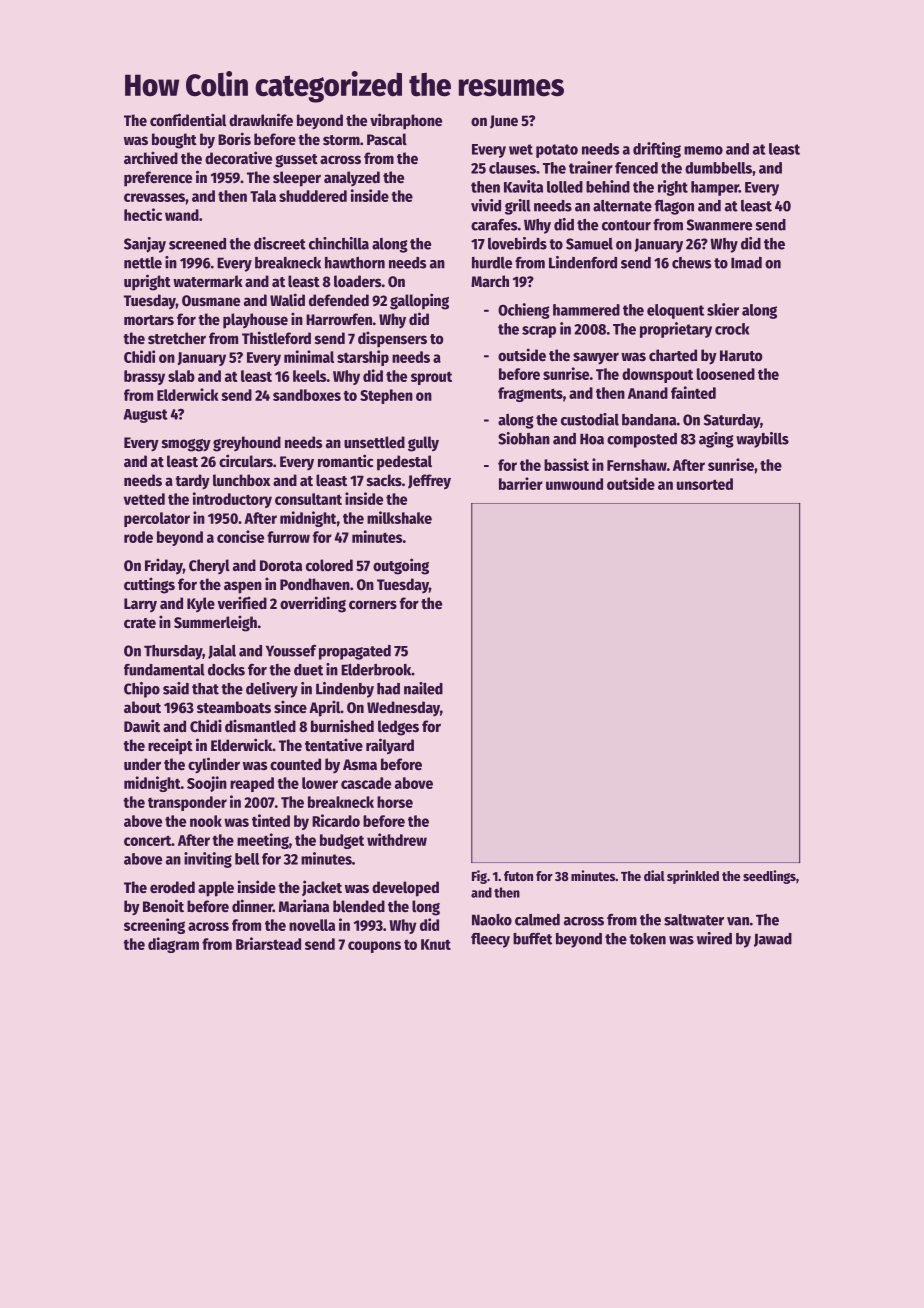  Describe the element at coordinates (158, 179) in the screenshot. I see `preference` at that location.
